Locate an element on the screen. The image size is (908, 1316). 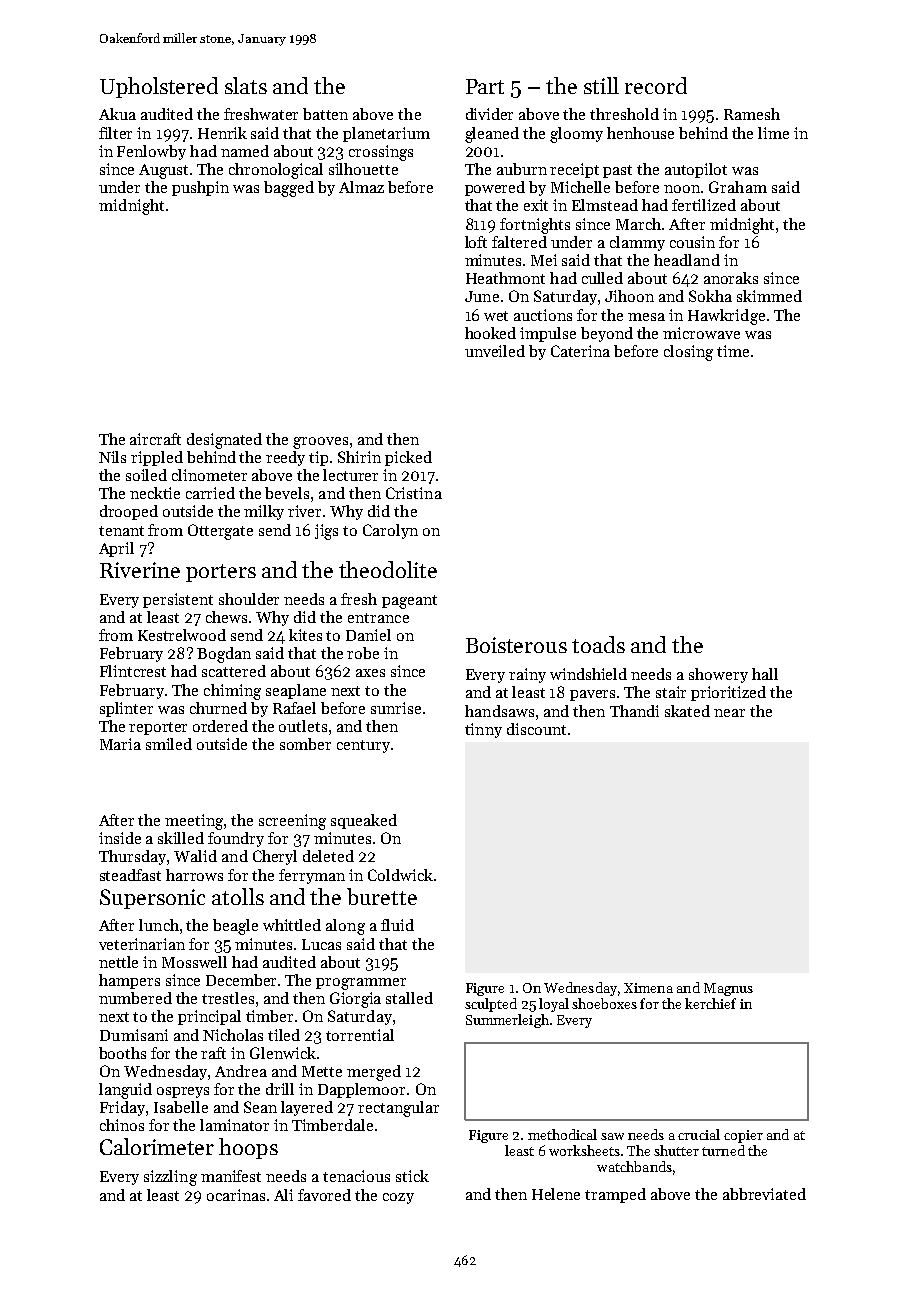
Friday is located at coordinates (122, 1108).
